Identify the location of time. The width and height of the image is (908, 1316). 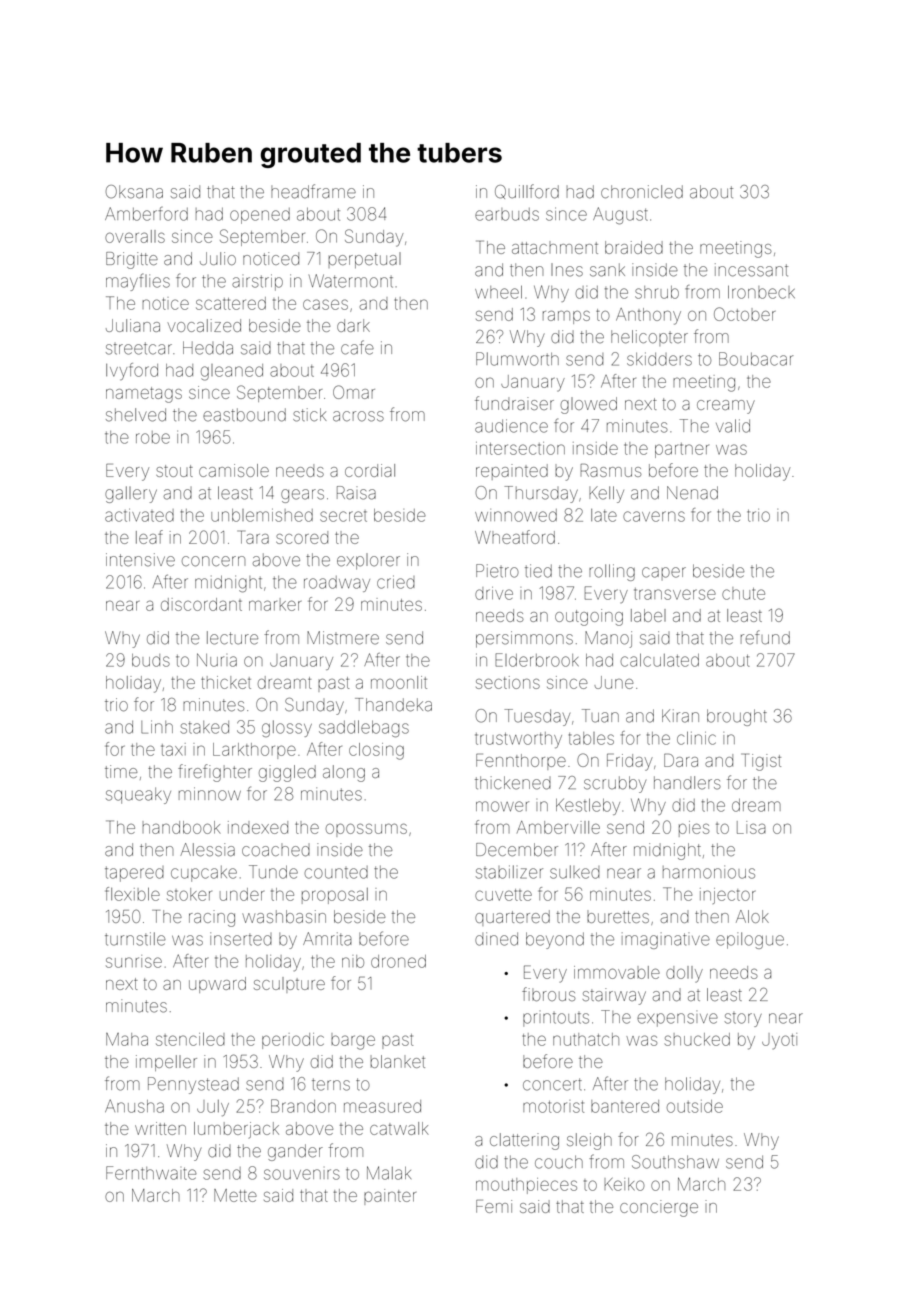
(121, 771).
